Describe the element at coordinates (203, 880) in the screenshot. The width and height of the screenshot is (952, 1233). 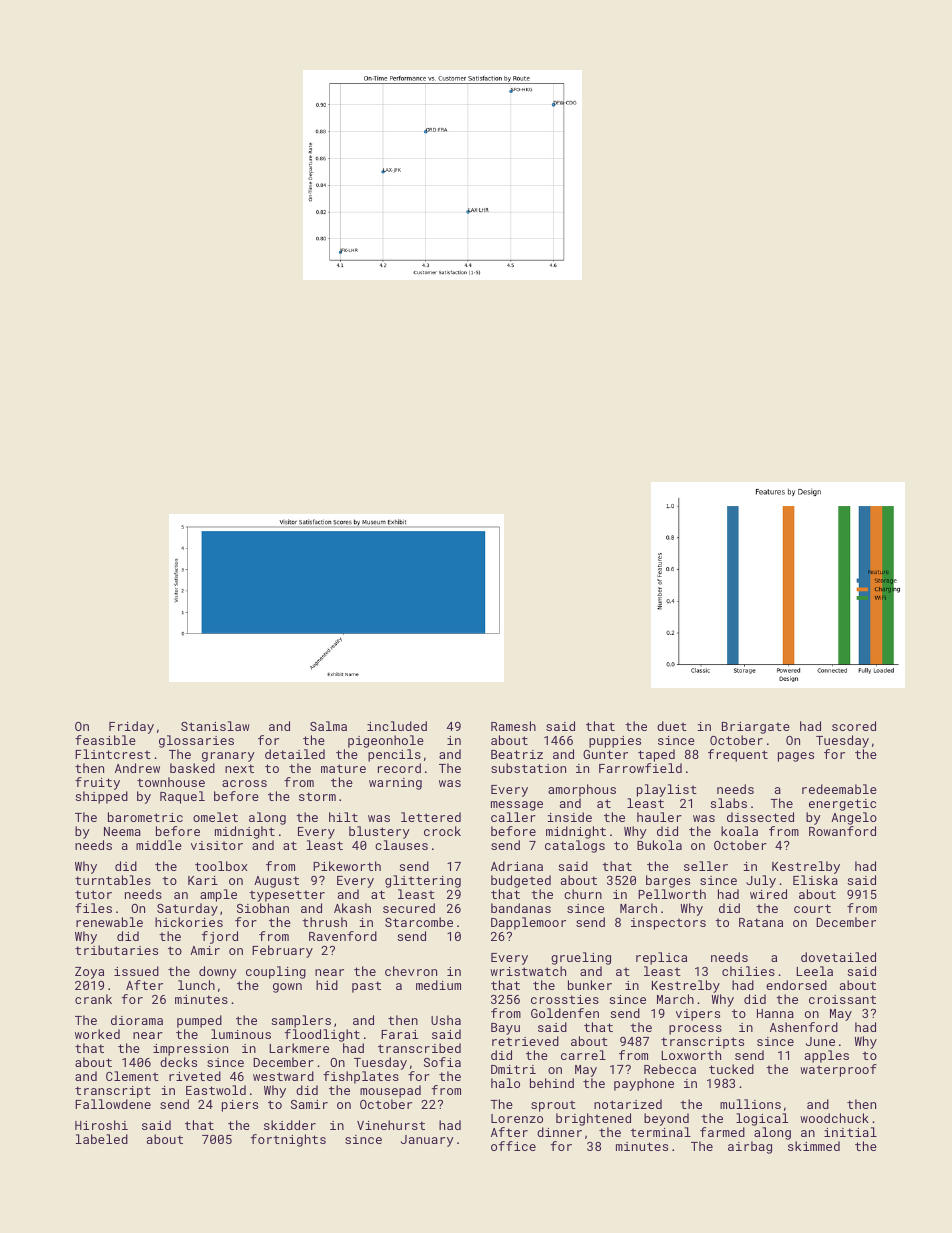
I see `Kari` at that location.
